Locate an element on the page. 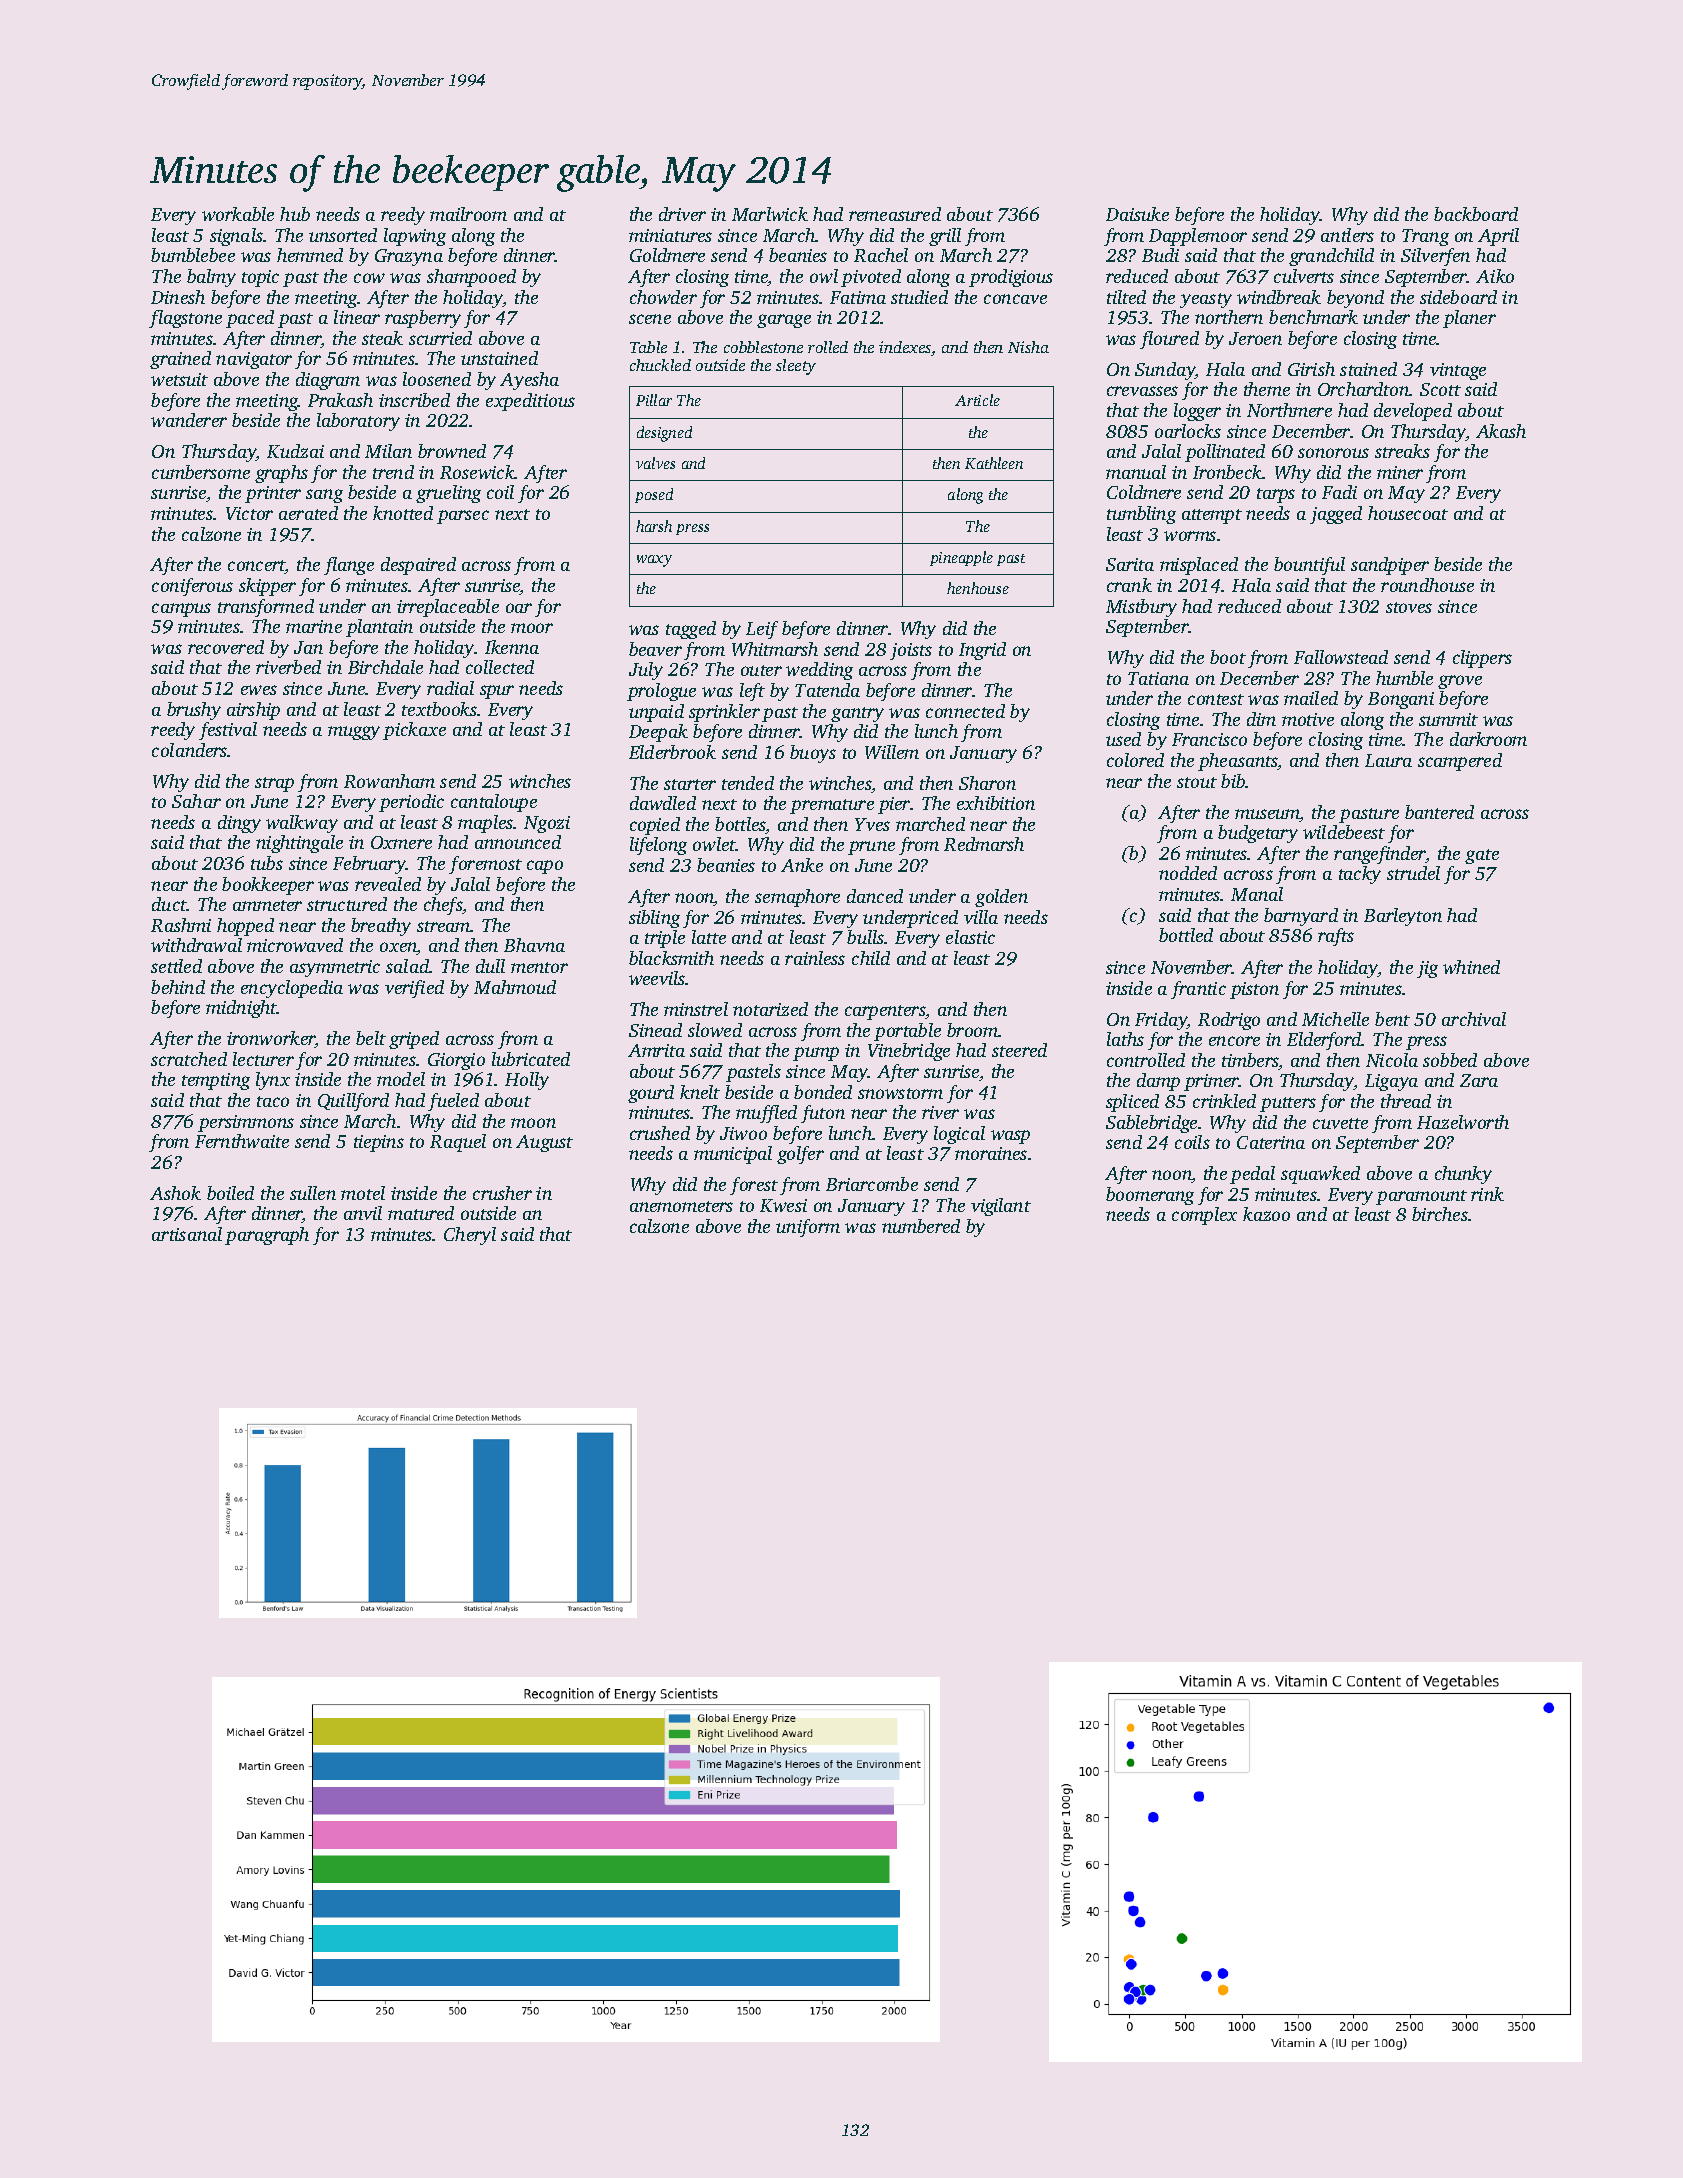  rainless is located at coordinates (815, 958).
